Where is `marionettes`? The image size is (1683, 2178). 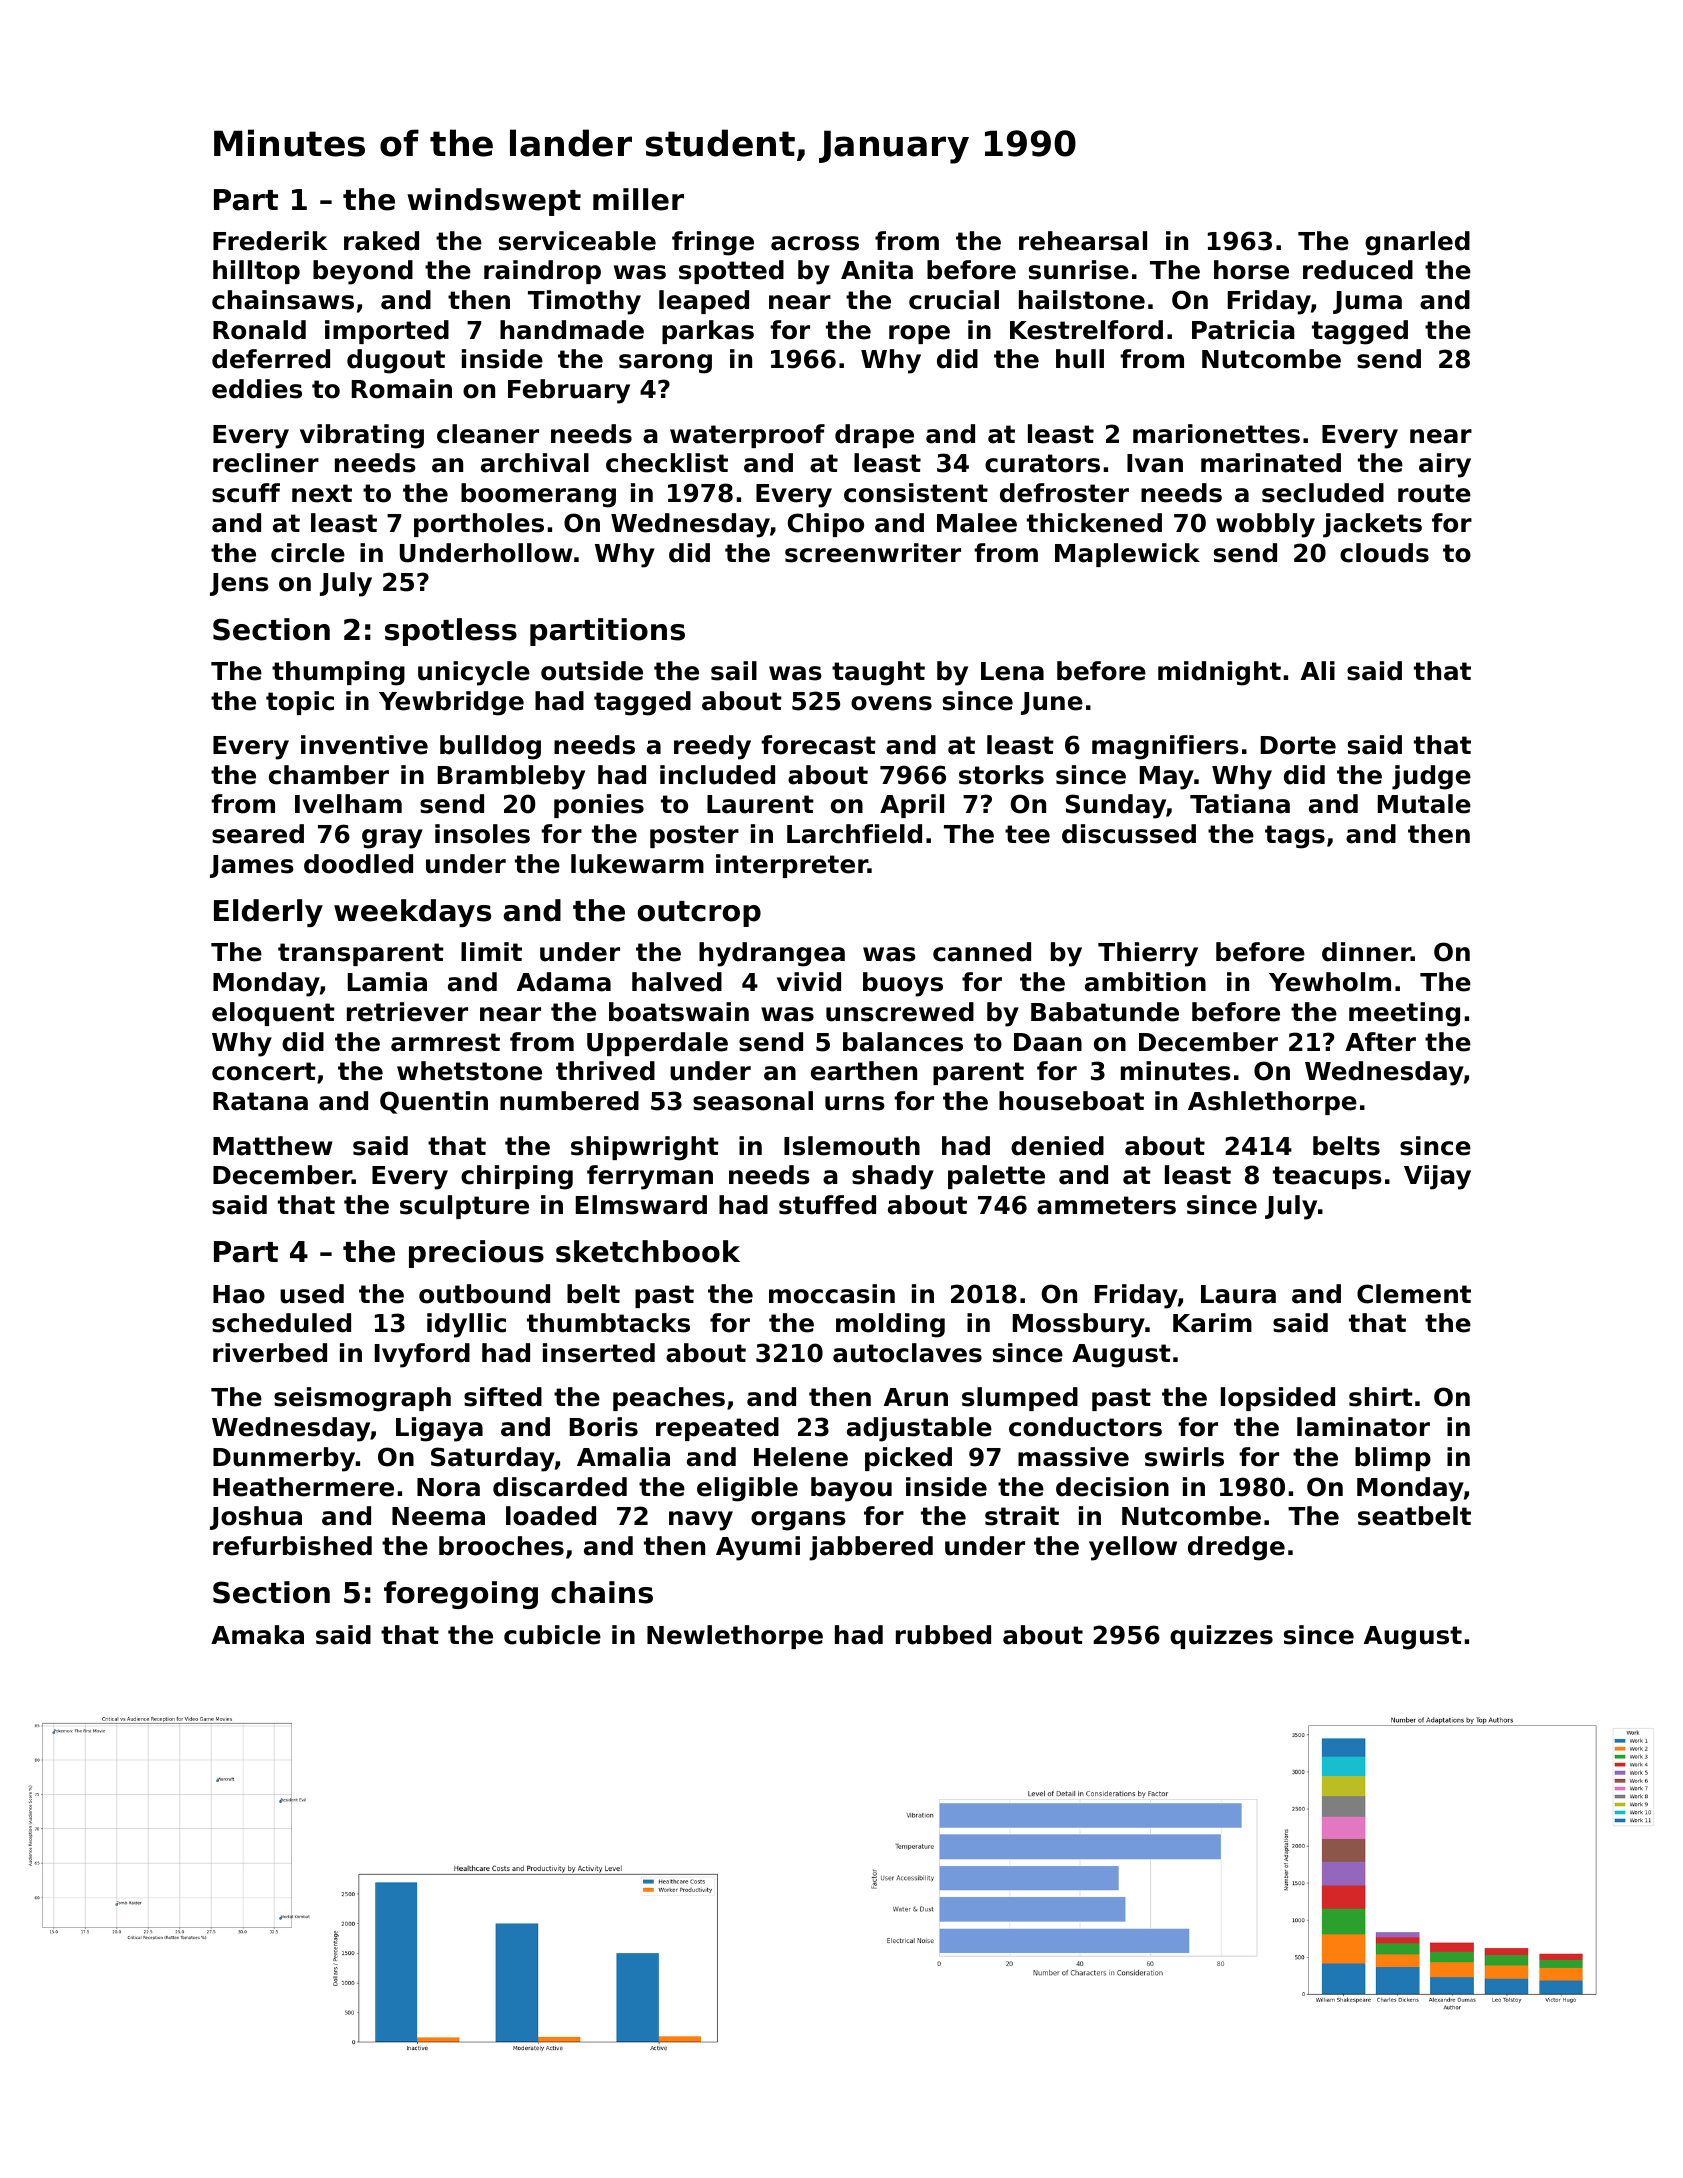 marionettes is located at coordinates (1216, 434).
